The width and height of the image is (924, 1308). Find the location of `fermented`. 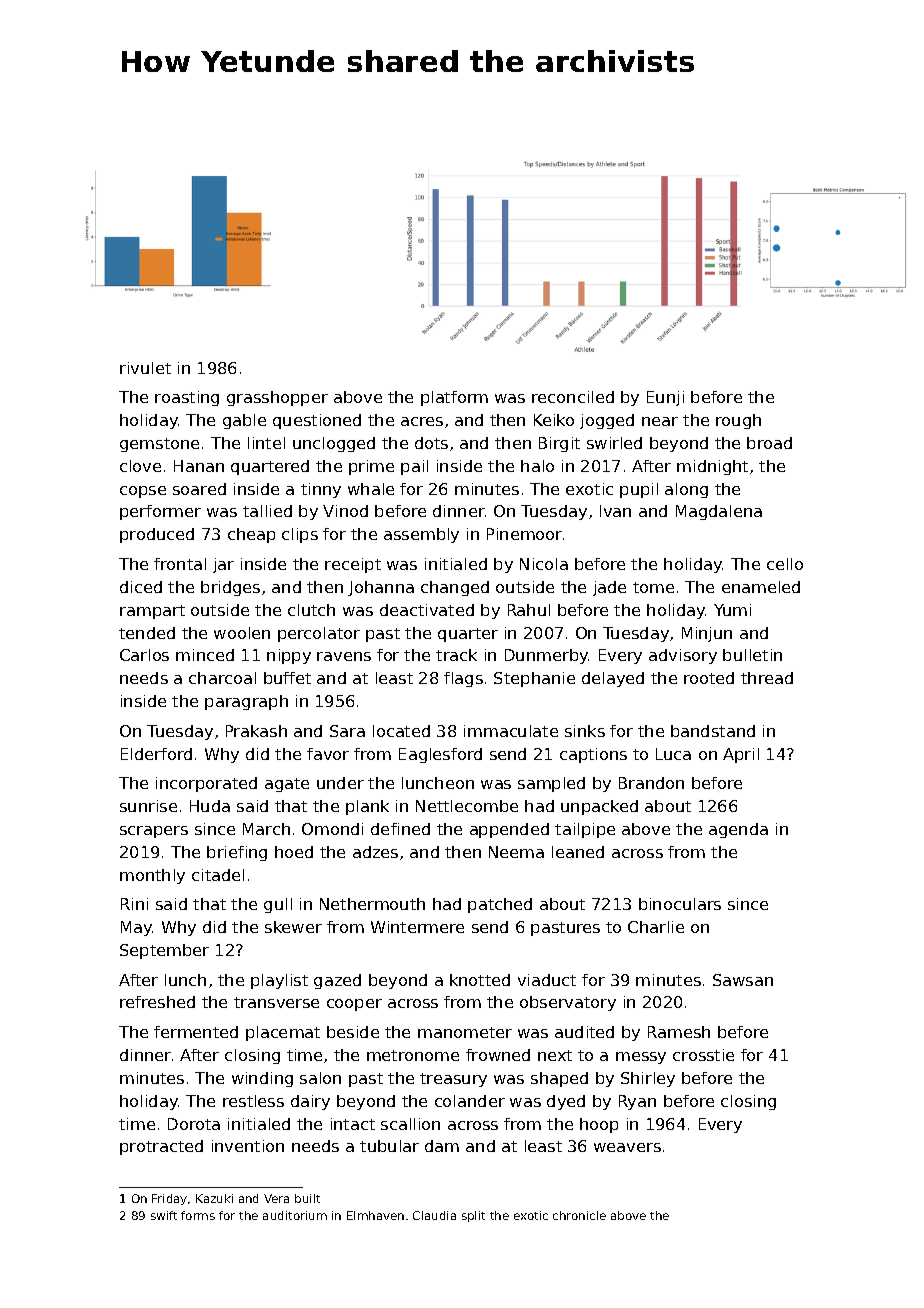

fermented is located at coordinates (196, 1032).
